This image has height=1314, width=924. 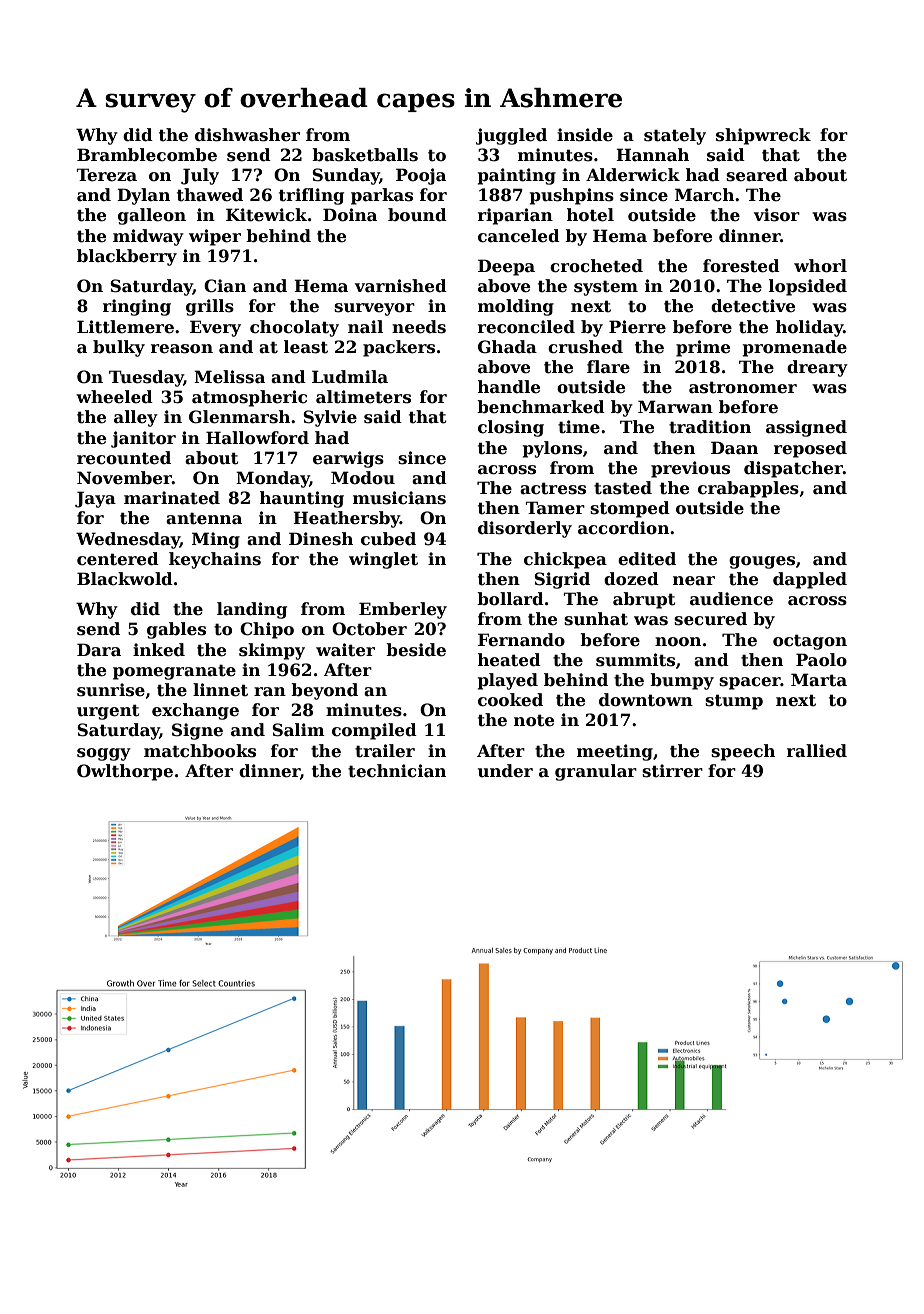 I want to click on beyond, so click(x=324, y=691).
